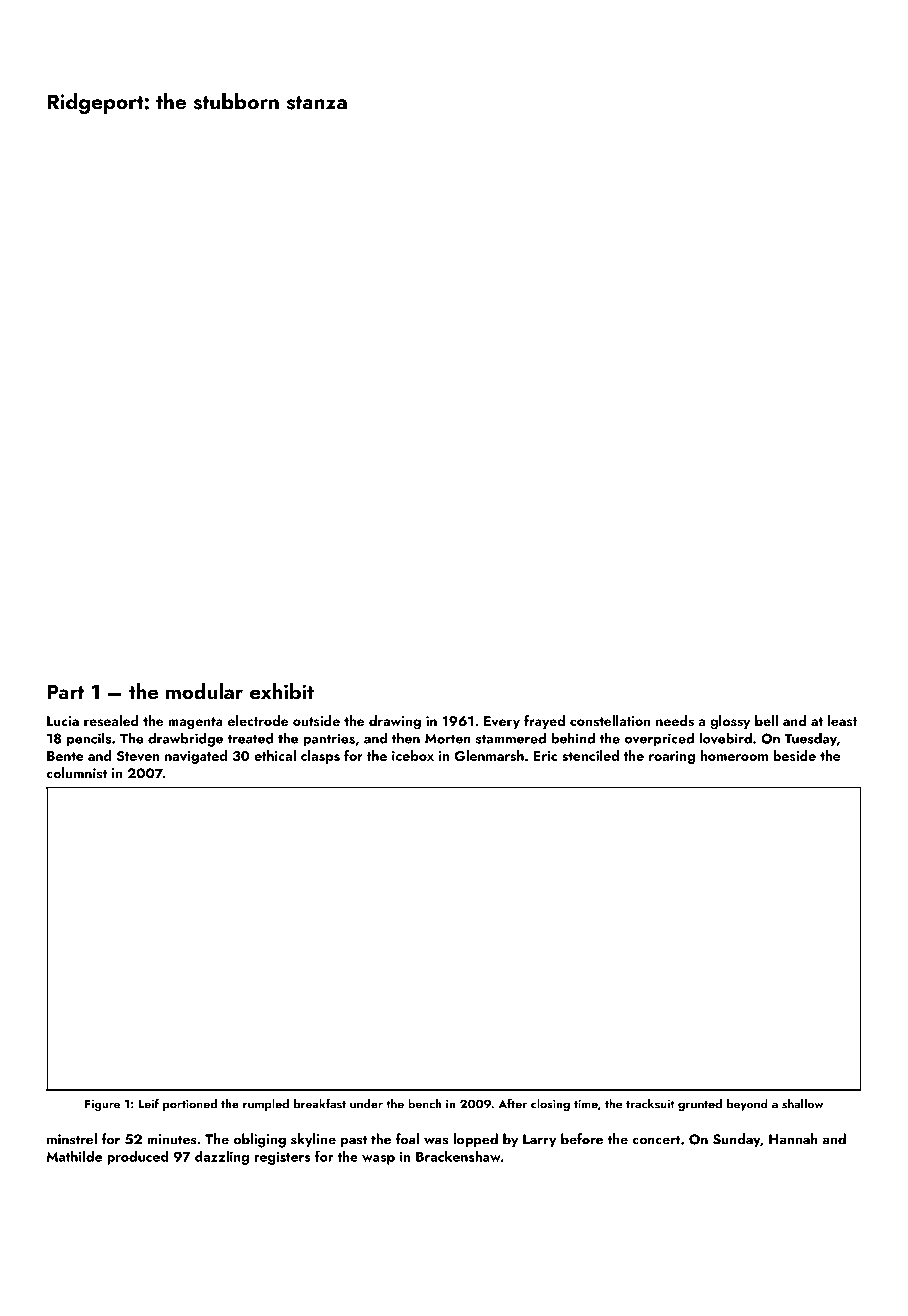 The width and height of the screenshot is (908, 1316). What do you see at coordinates (137, 1158) in the screenshot?
I see `produced` at bounding box center [137, 1158].
